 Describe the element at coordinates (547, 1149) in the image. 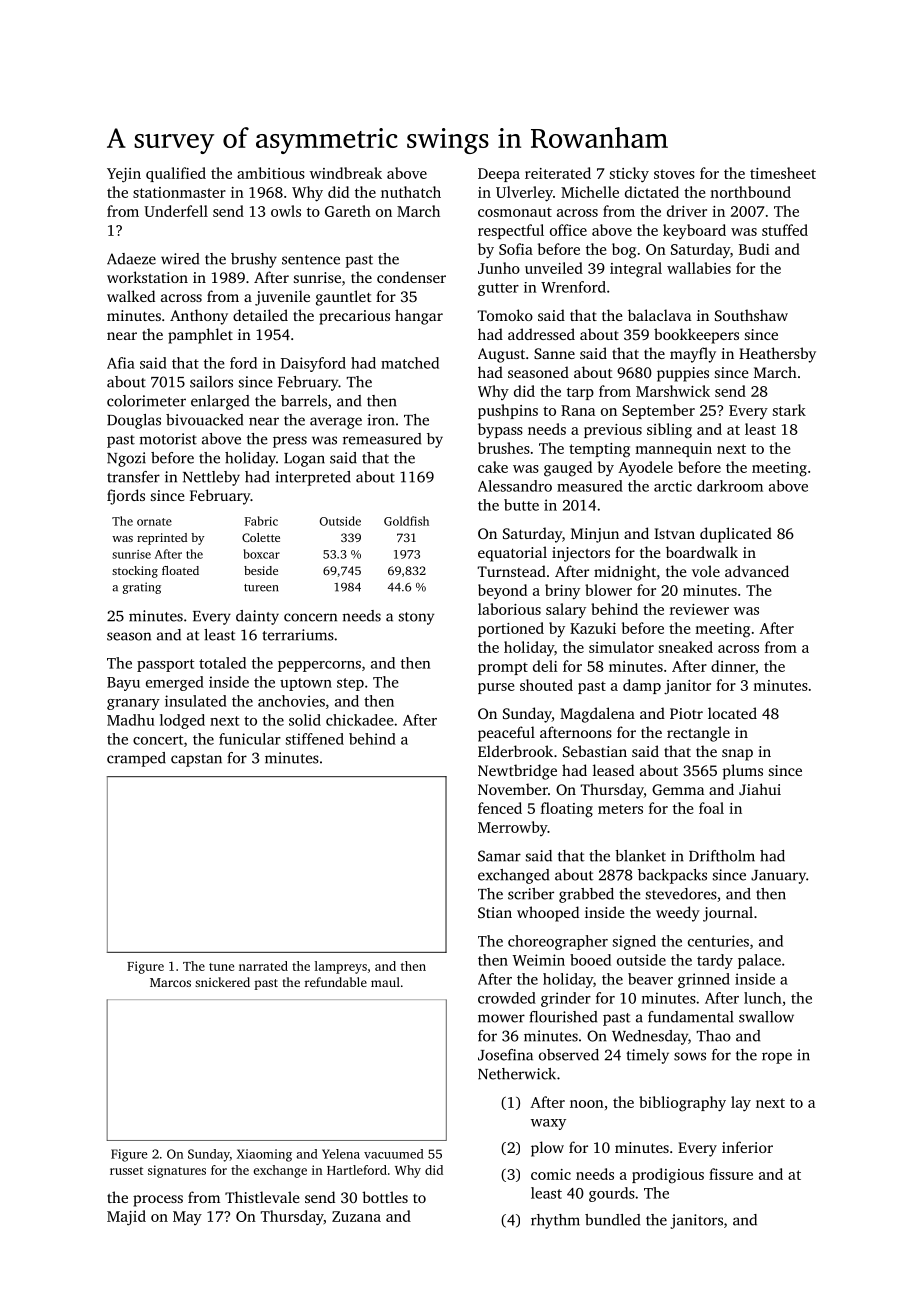

I see `plow` at that location.
